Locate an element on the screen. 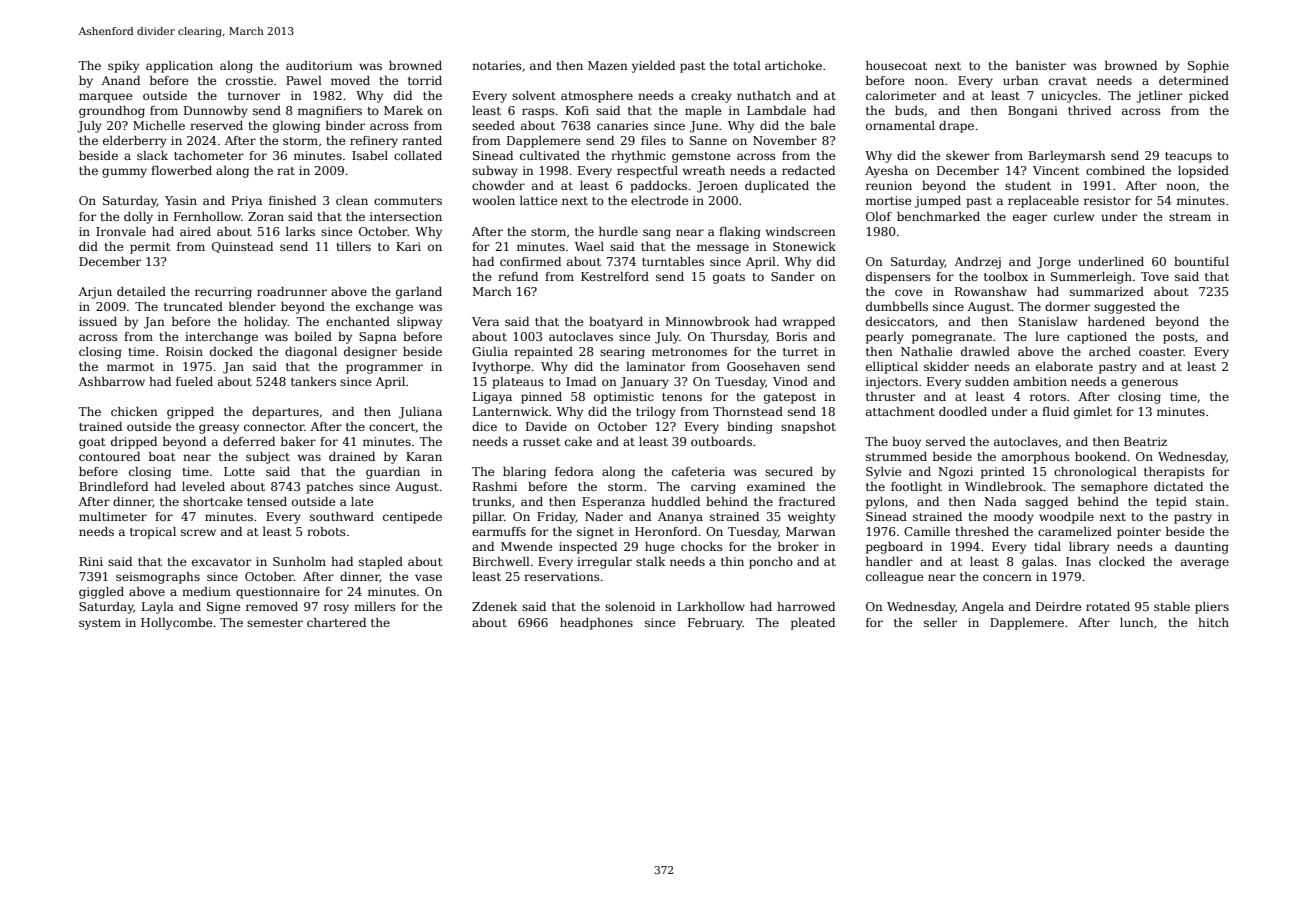  Goosehaven is located at coordinates (763, 366).
